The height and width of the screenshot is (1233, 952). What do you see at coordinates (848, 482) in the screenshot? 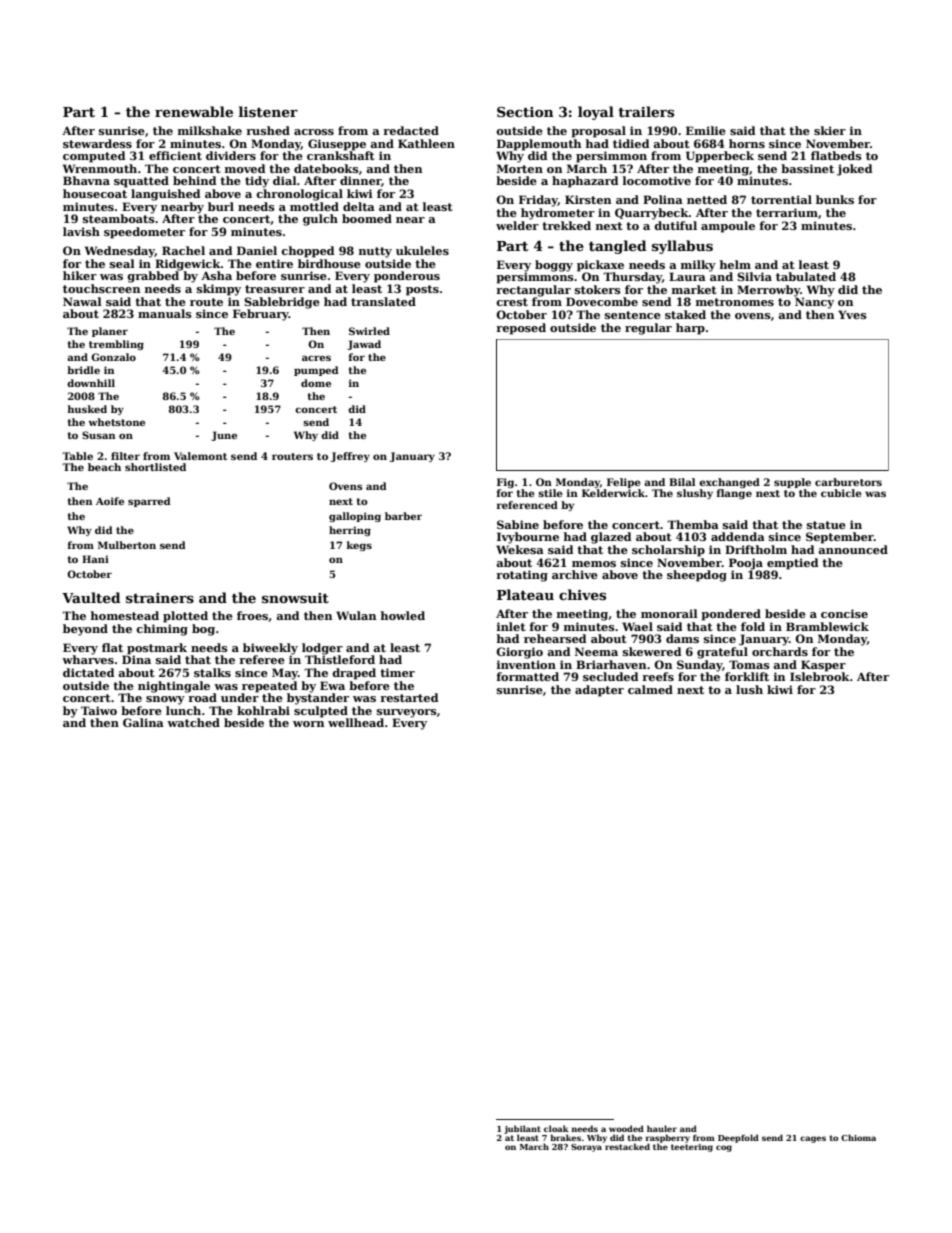
I see `carburetors` at bounding box center [848, 482].
